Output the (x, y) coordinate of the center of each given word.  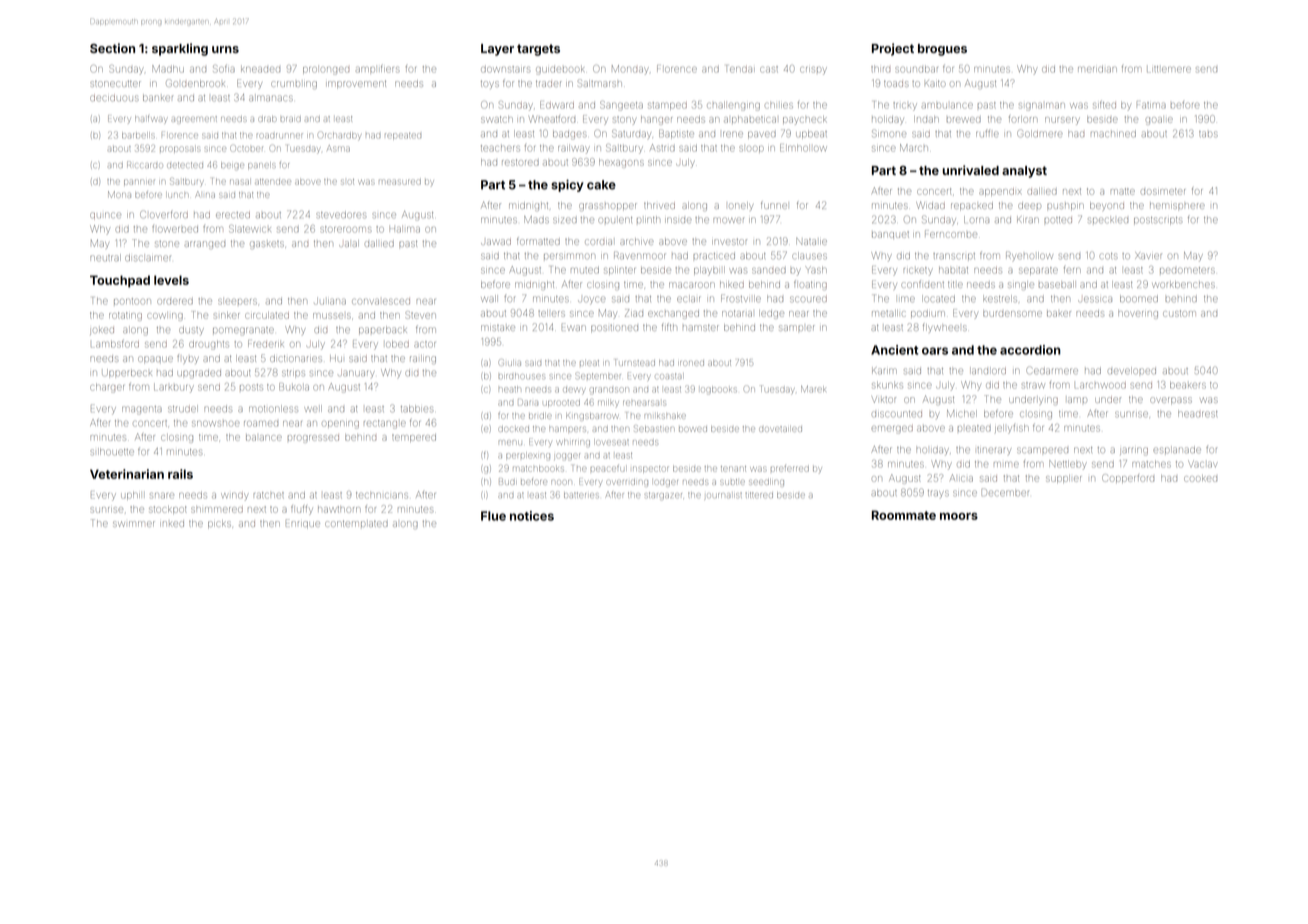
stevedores (341, 214)
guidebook (559, 71)
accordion (1030, 350)
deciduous (114, 98)
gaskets (267, 245)
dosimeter (1163, 191)
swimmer (134, 524)
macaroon (692, 285)
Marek (813, 389)
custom (1179, 313)
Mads (536, 219)
